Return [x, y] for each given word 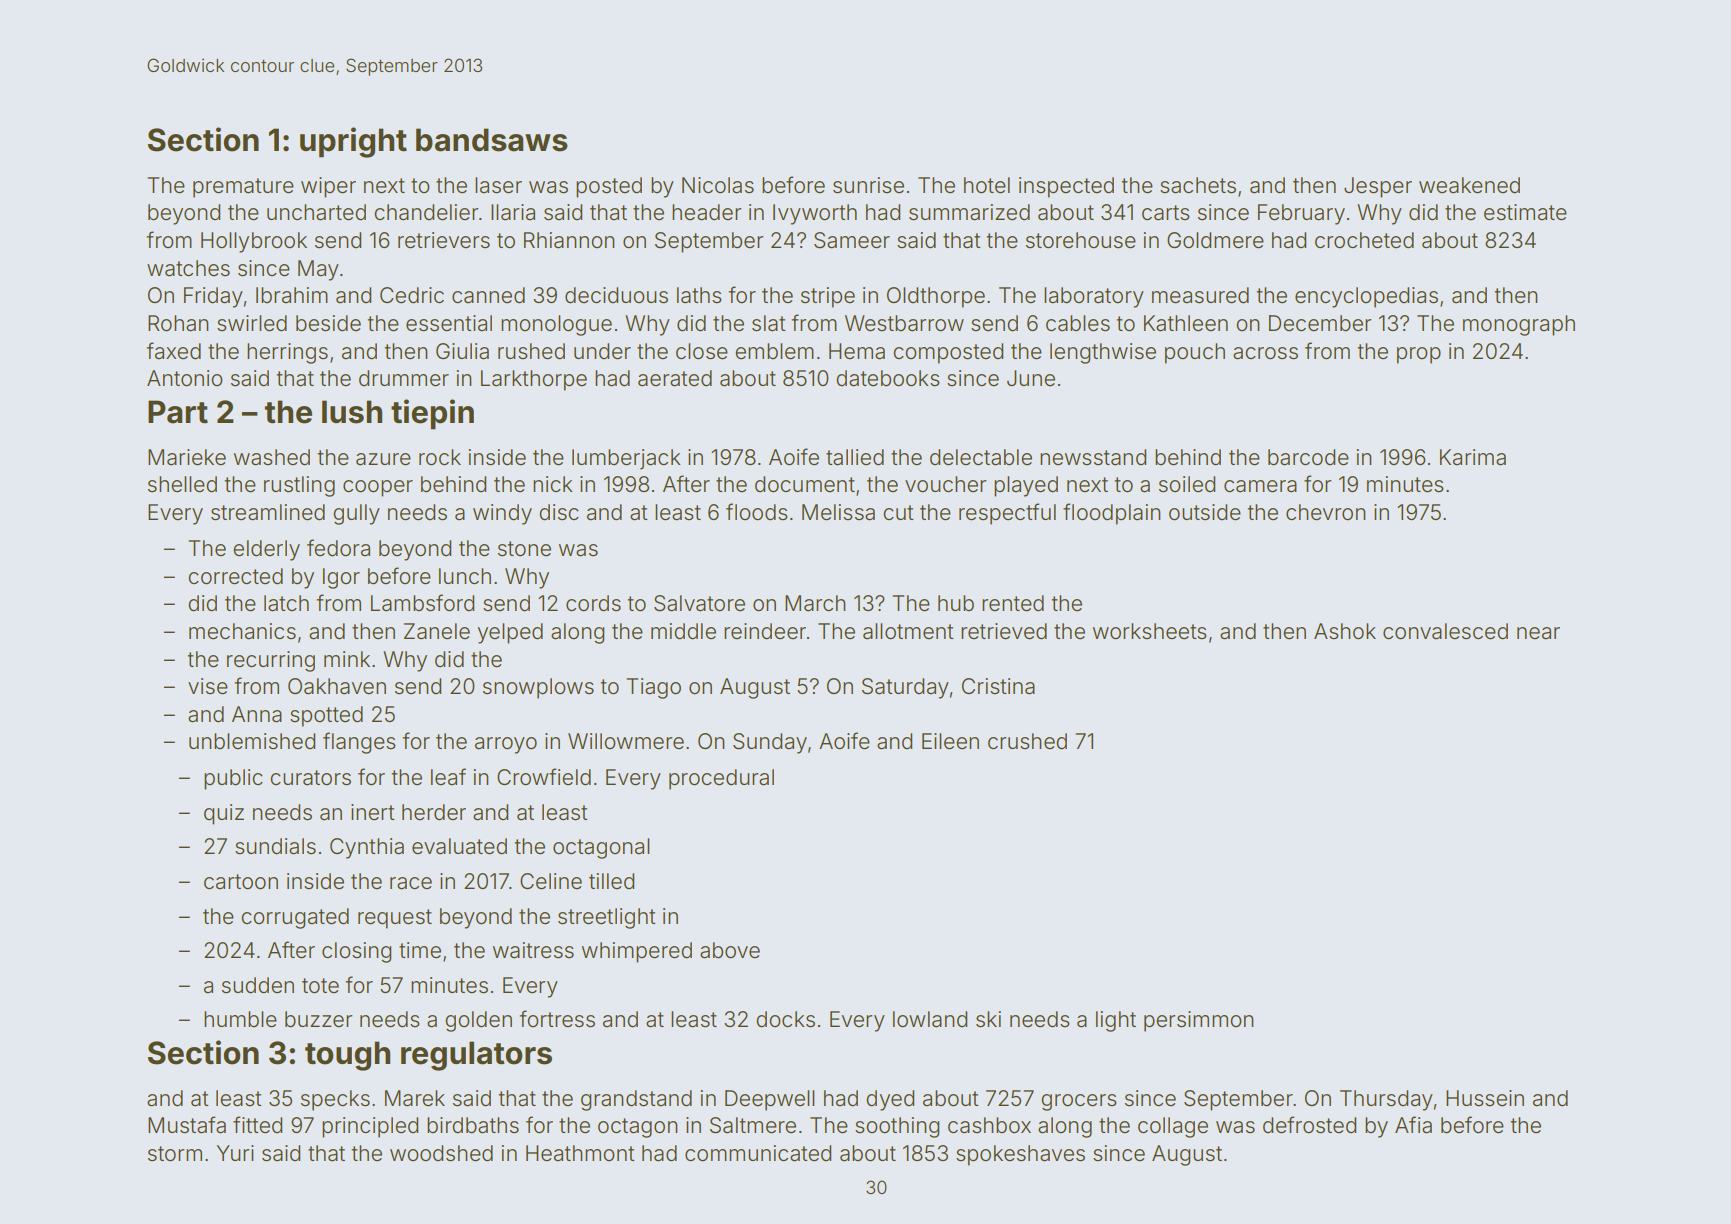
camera [1260, 486]
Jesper [1378, 187]
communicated [758, 1153]
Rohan [178, 323]
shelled [182, 484]
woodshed [441, 1153]
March [815, 603]
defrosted [1309, 1125]
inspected [1066, 187]
